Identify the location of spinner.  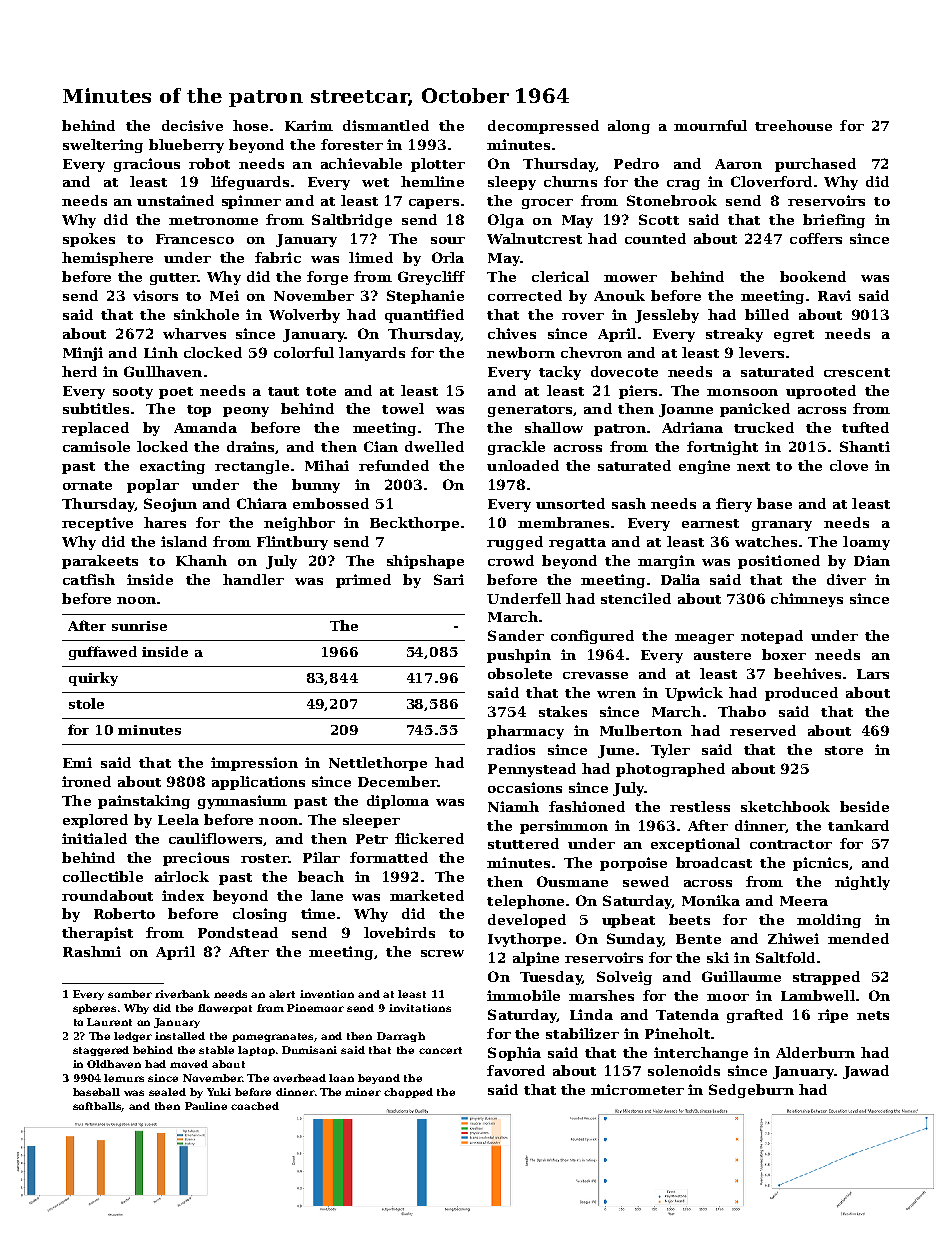
(251, 202).
